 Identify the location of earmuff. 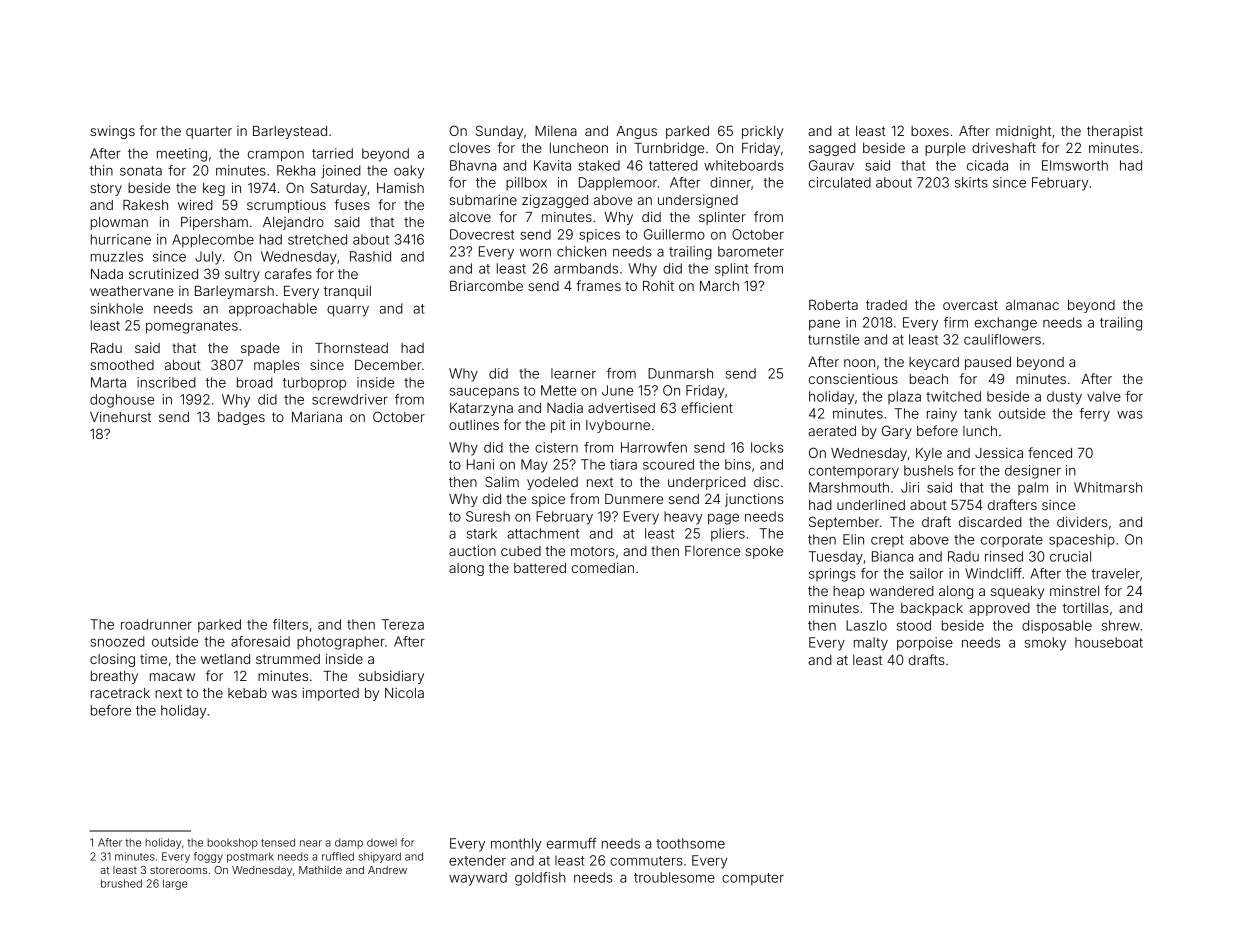
(572, 843).
